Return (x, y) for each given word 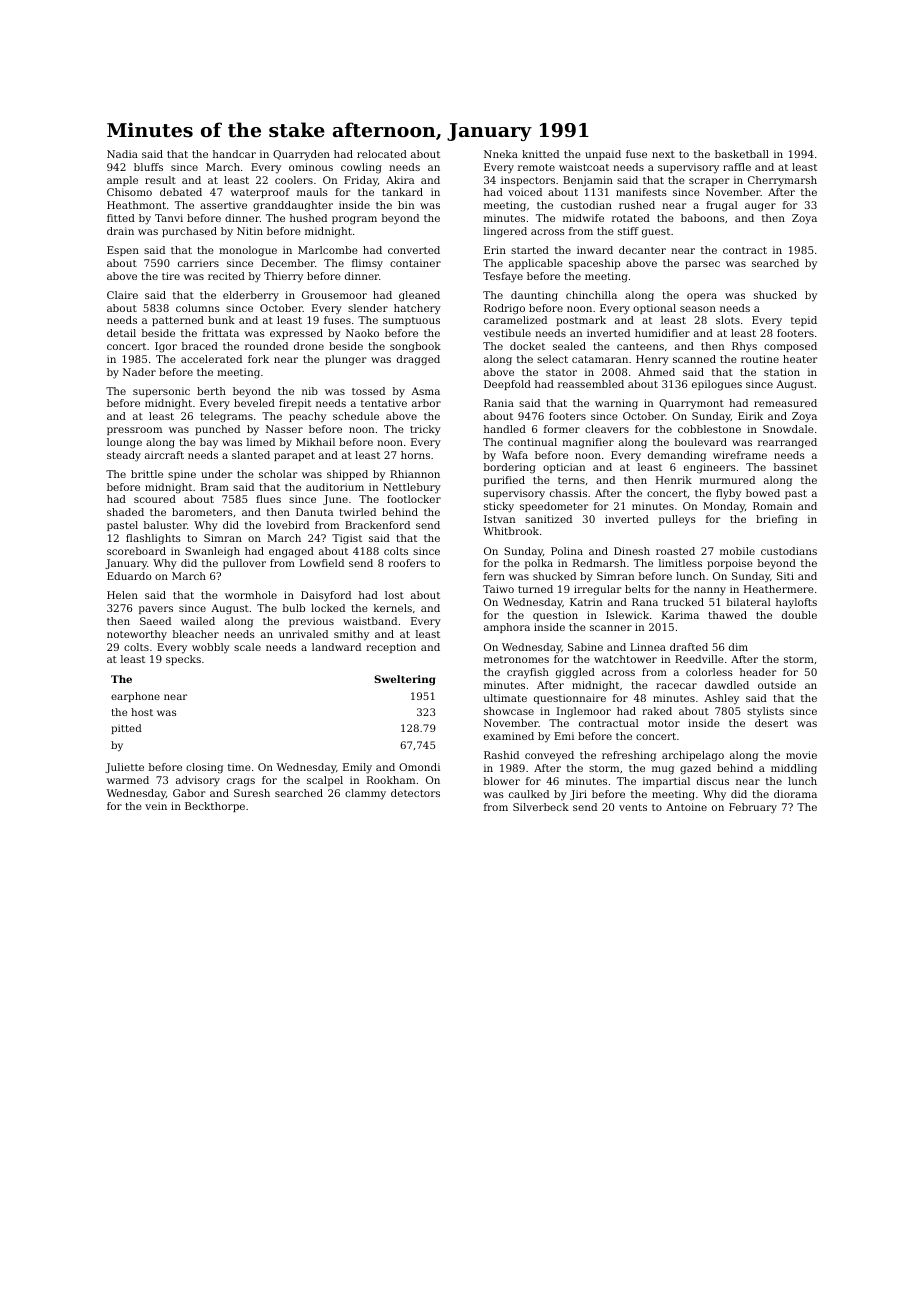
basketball (742, 154)
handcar (234, 154)
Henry (652, 360)
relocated (382, 154)
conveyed (549, 756)
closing (204, 768)
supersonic (161, 392)
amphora (507, 628)
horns (415, 455)
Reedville (699, 659)
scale (247, 647)
